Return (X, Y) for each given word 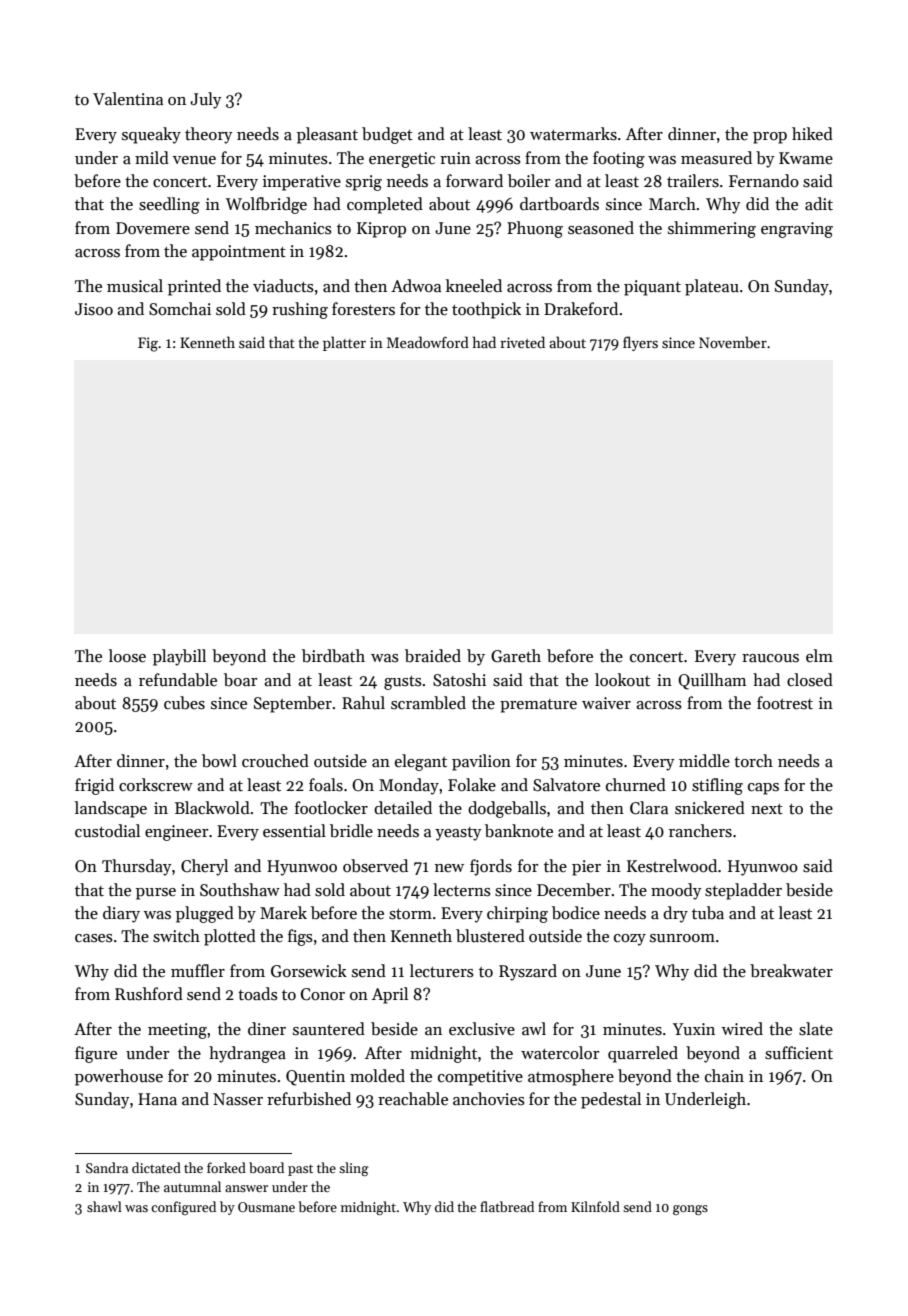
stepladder (743, 891)
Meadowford (428, 342)
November (733, 342)
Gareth (516, 656)
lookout (622, 679)
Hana (157, 1099)
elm (819, 655)
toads (258, 994)
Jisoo (94, 309)
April (390, 995)
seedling (169, 205)
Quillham (712, 681)
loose (127, 656)
